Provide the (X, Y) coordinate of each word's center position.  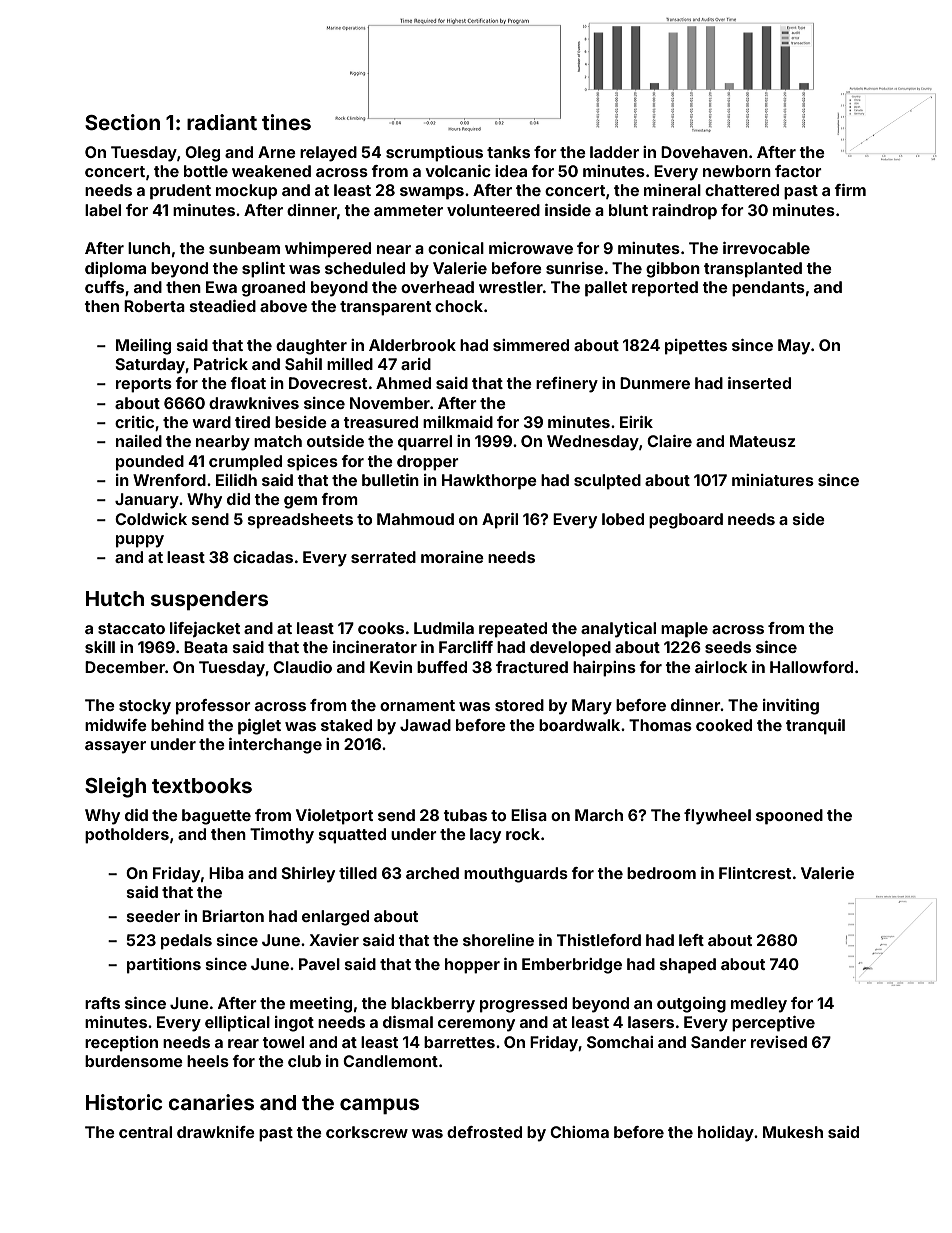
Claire (669, 441)
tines (286, 122)
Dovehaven (704, 152)
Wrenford (169, 480)
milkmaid (458, 422)
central (145, 1132)
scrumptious (434, 154)
